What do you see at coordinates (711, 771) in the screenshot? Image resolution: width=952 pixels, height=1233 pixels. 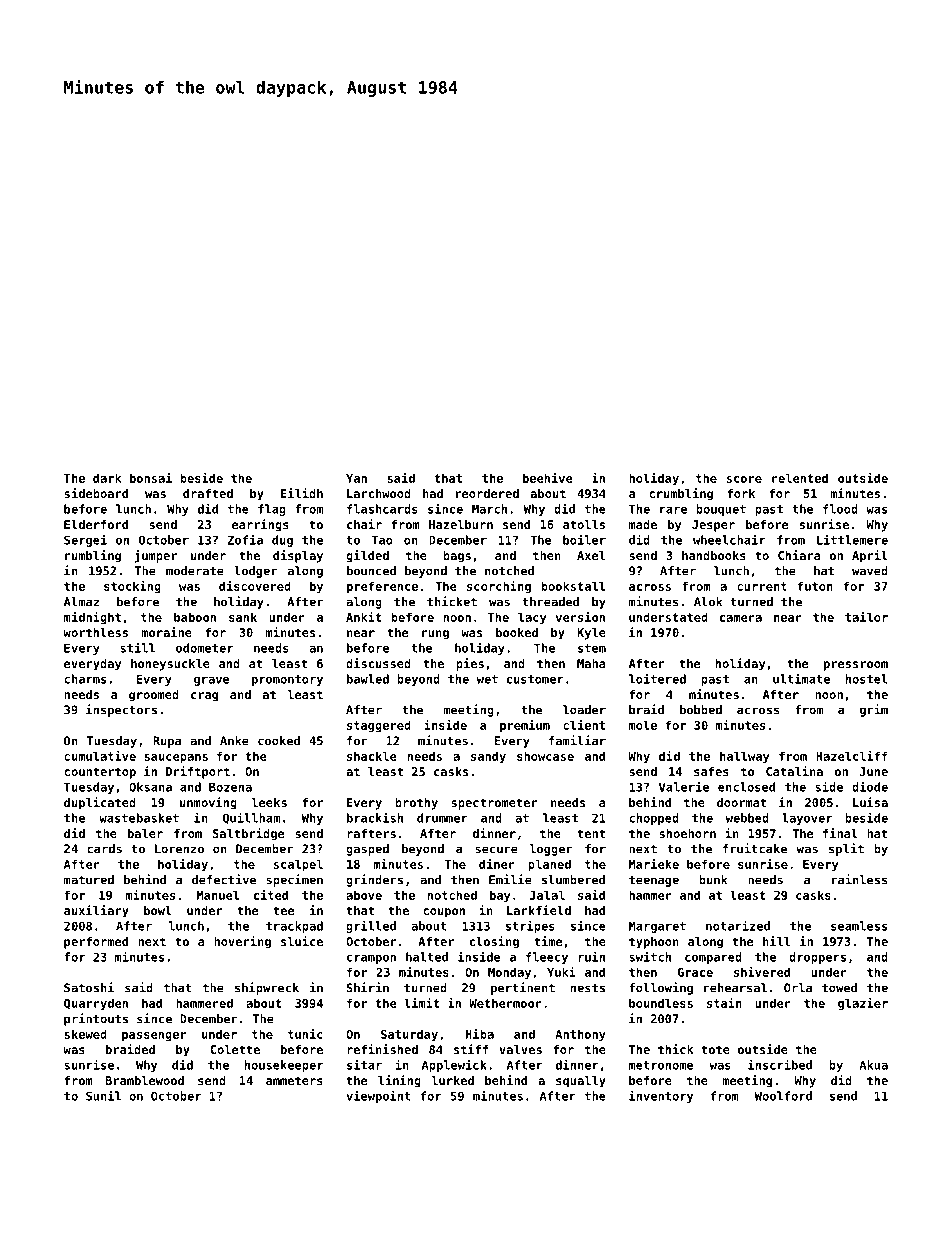 I see `safes` at bounding box center [711, 771].
